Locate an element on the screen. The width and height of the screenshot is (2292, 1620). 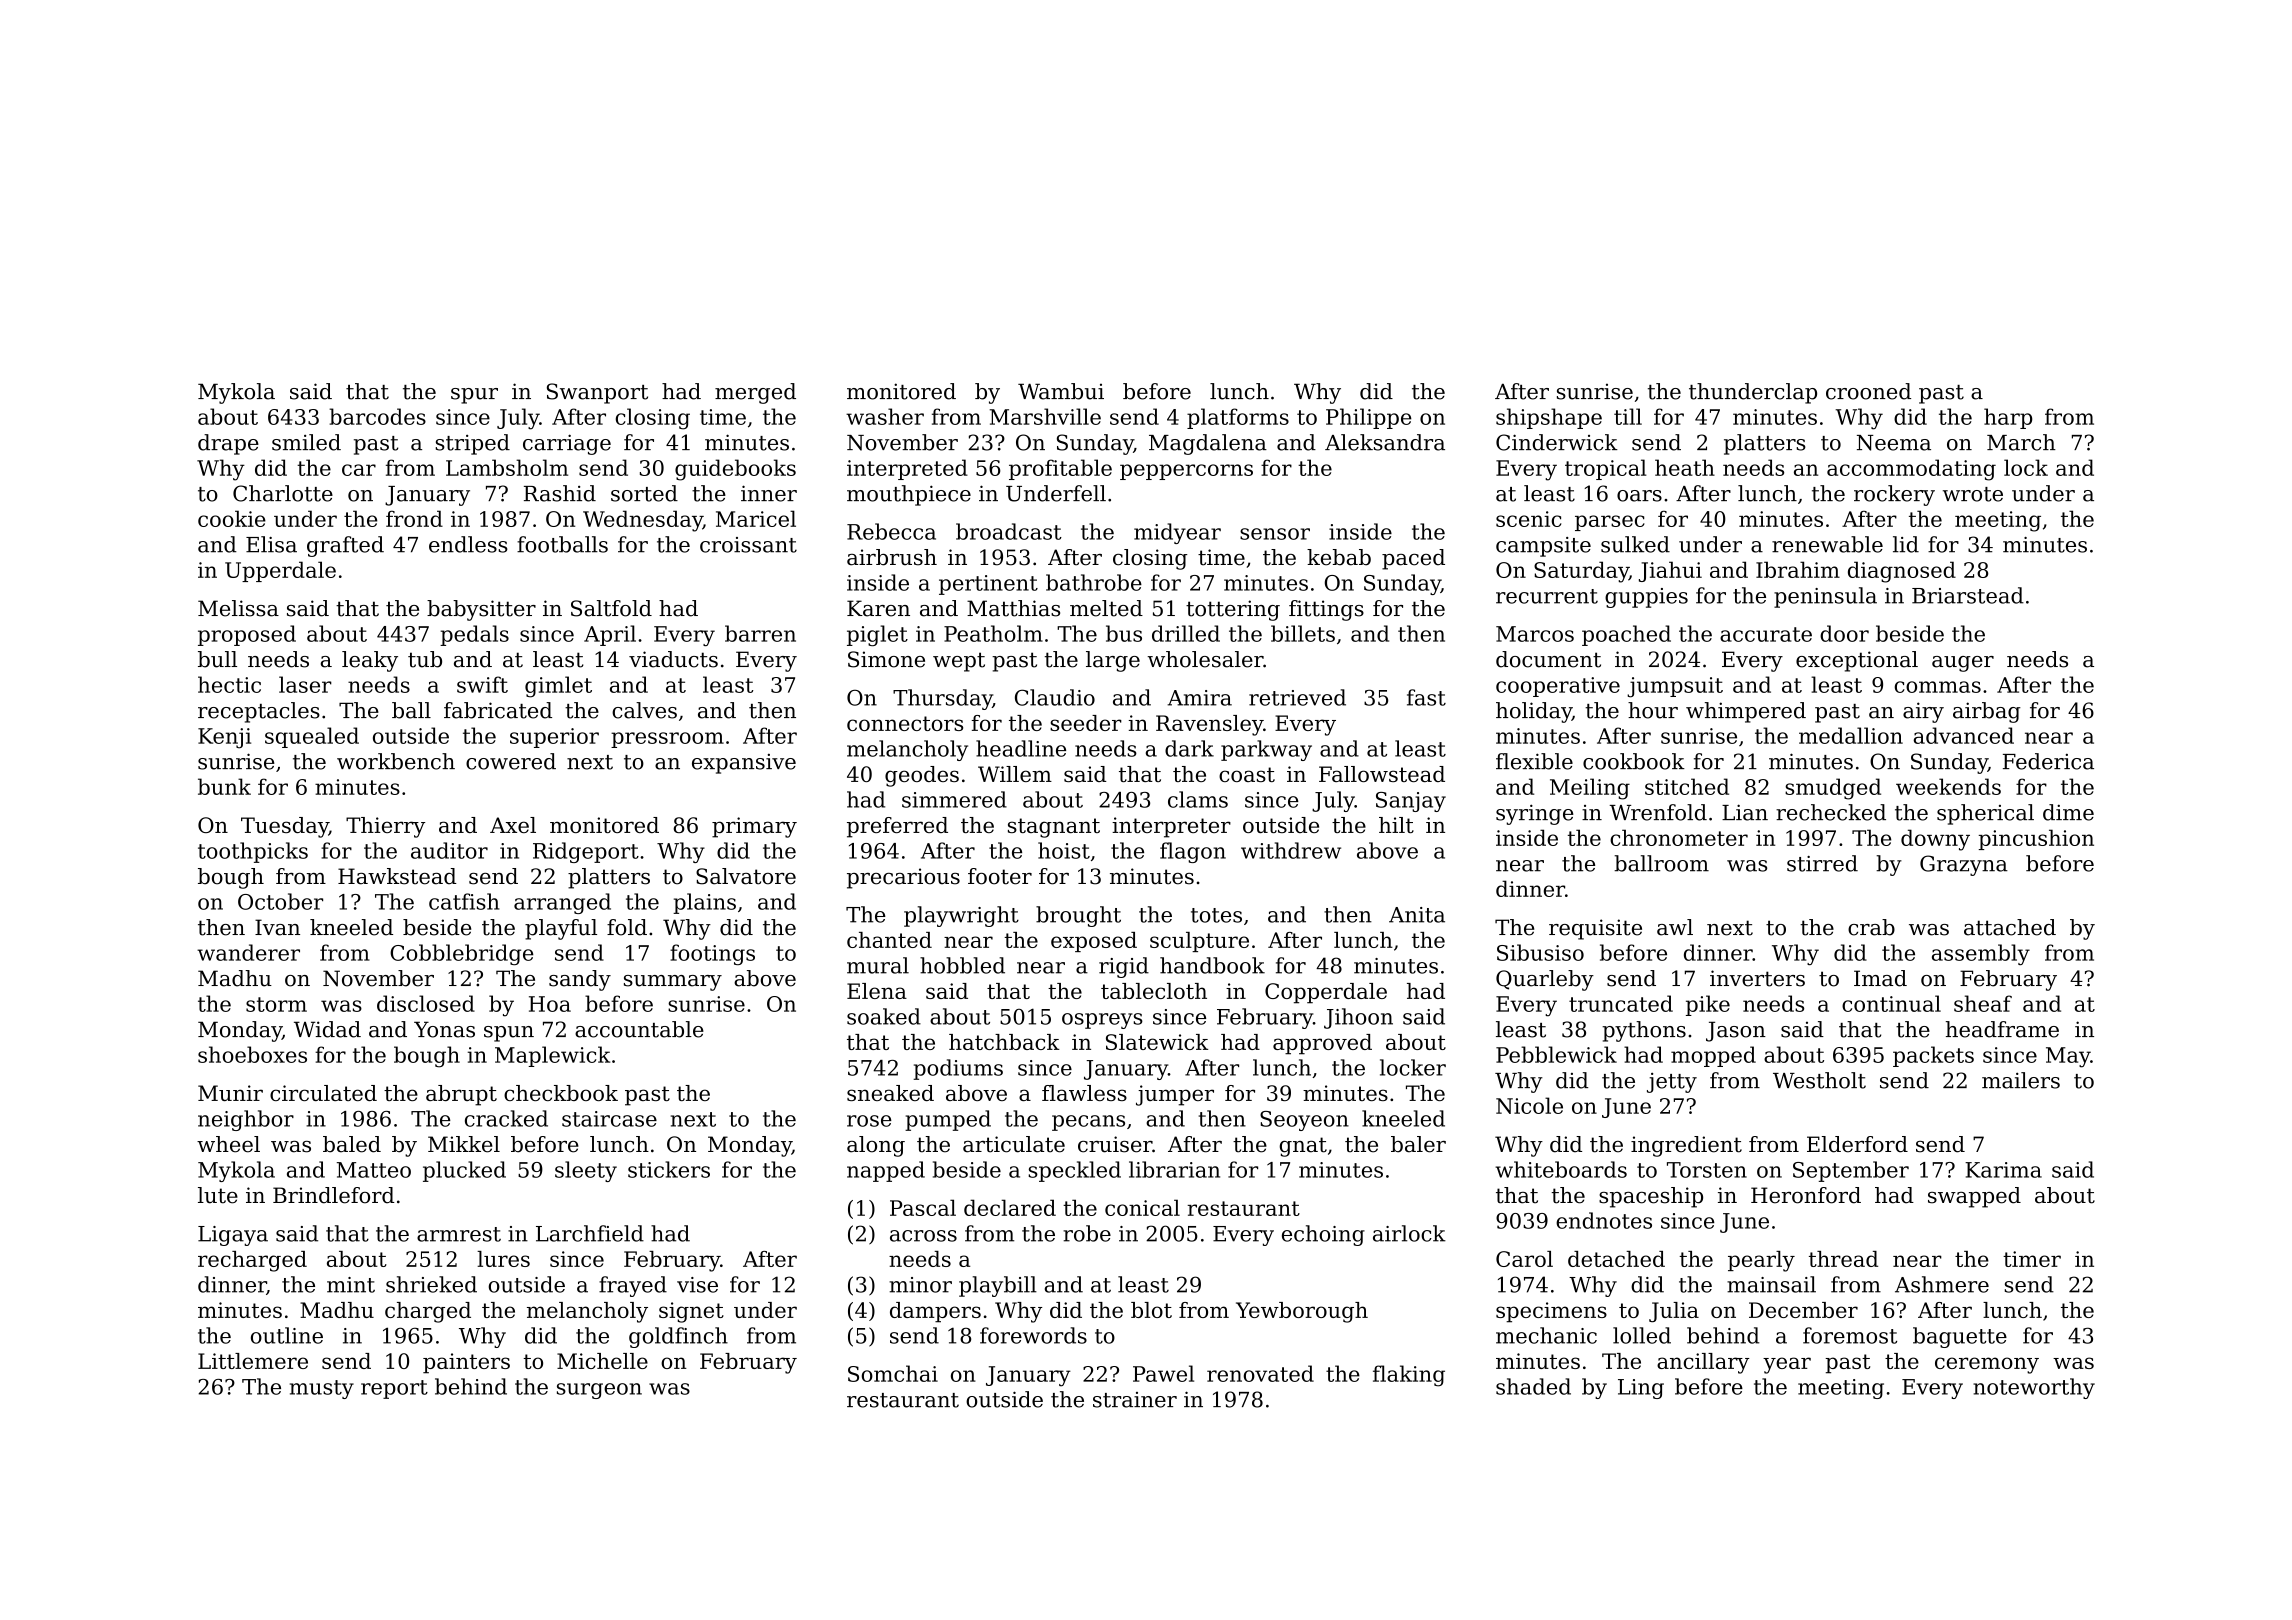
approved is located at coordinates (1322, 1044).
